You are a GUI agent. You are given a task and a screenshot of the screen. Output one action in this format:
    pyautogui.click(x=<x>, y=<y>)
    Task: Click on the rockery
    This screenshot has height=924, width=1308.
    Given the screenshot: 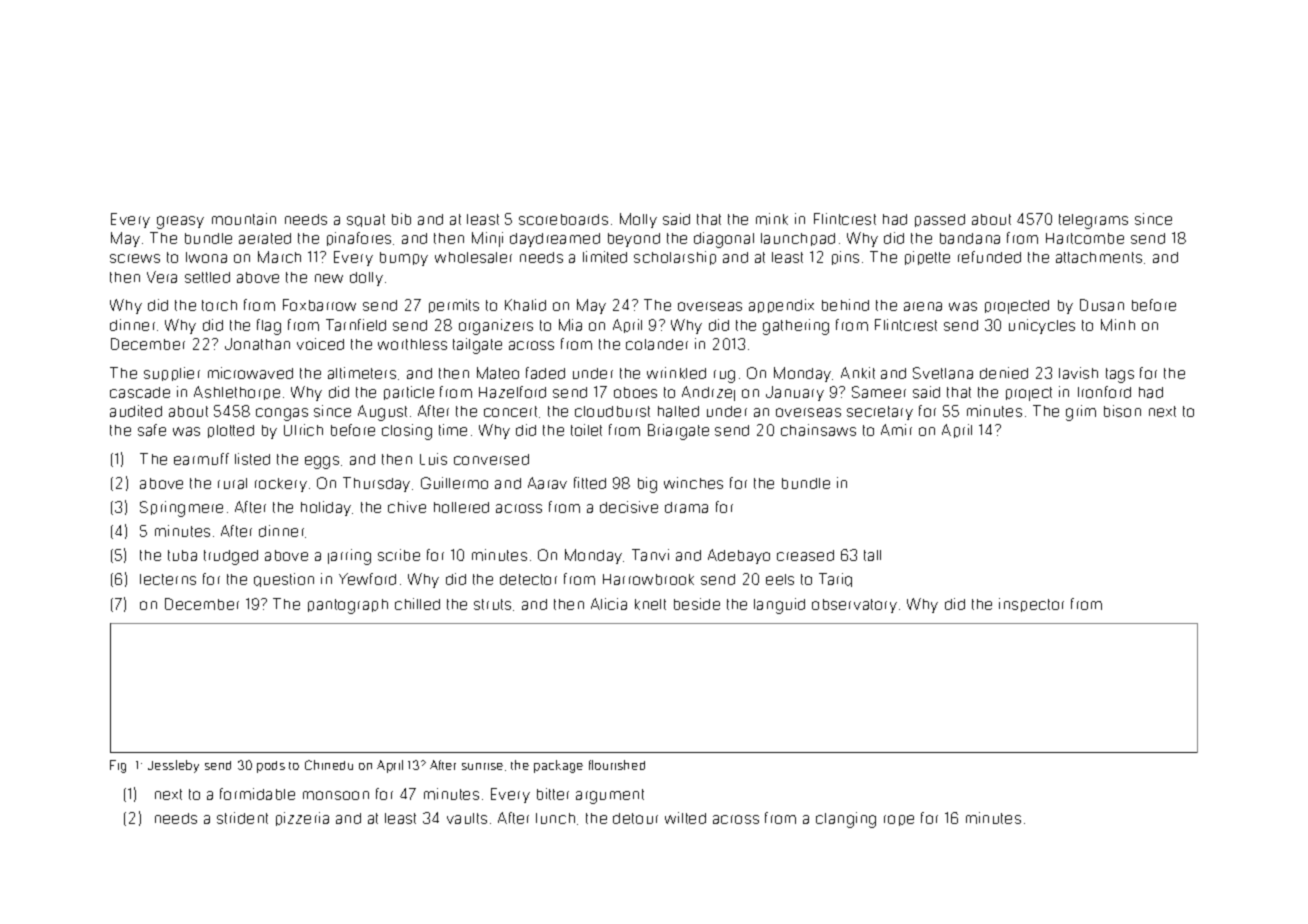 What is the action you would take?
    pyautogui.click(x=281, y=485)
